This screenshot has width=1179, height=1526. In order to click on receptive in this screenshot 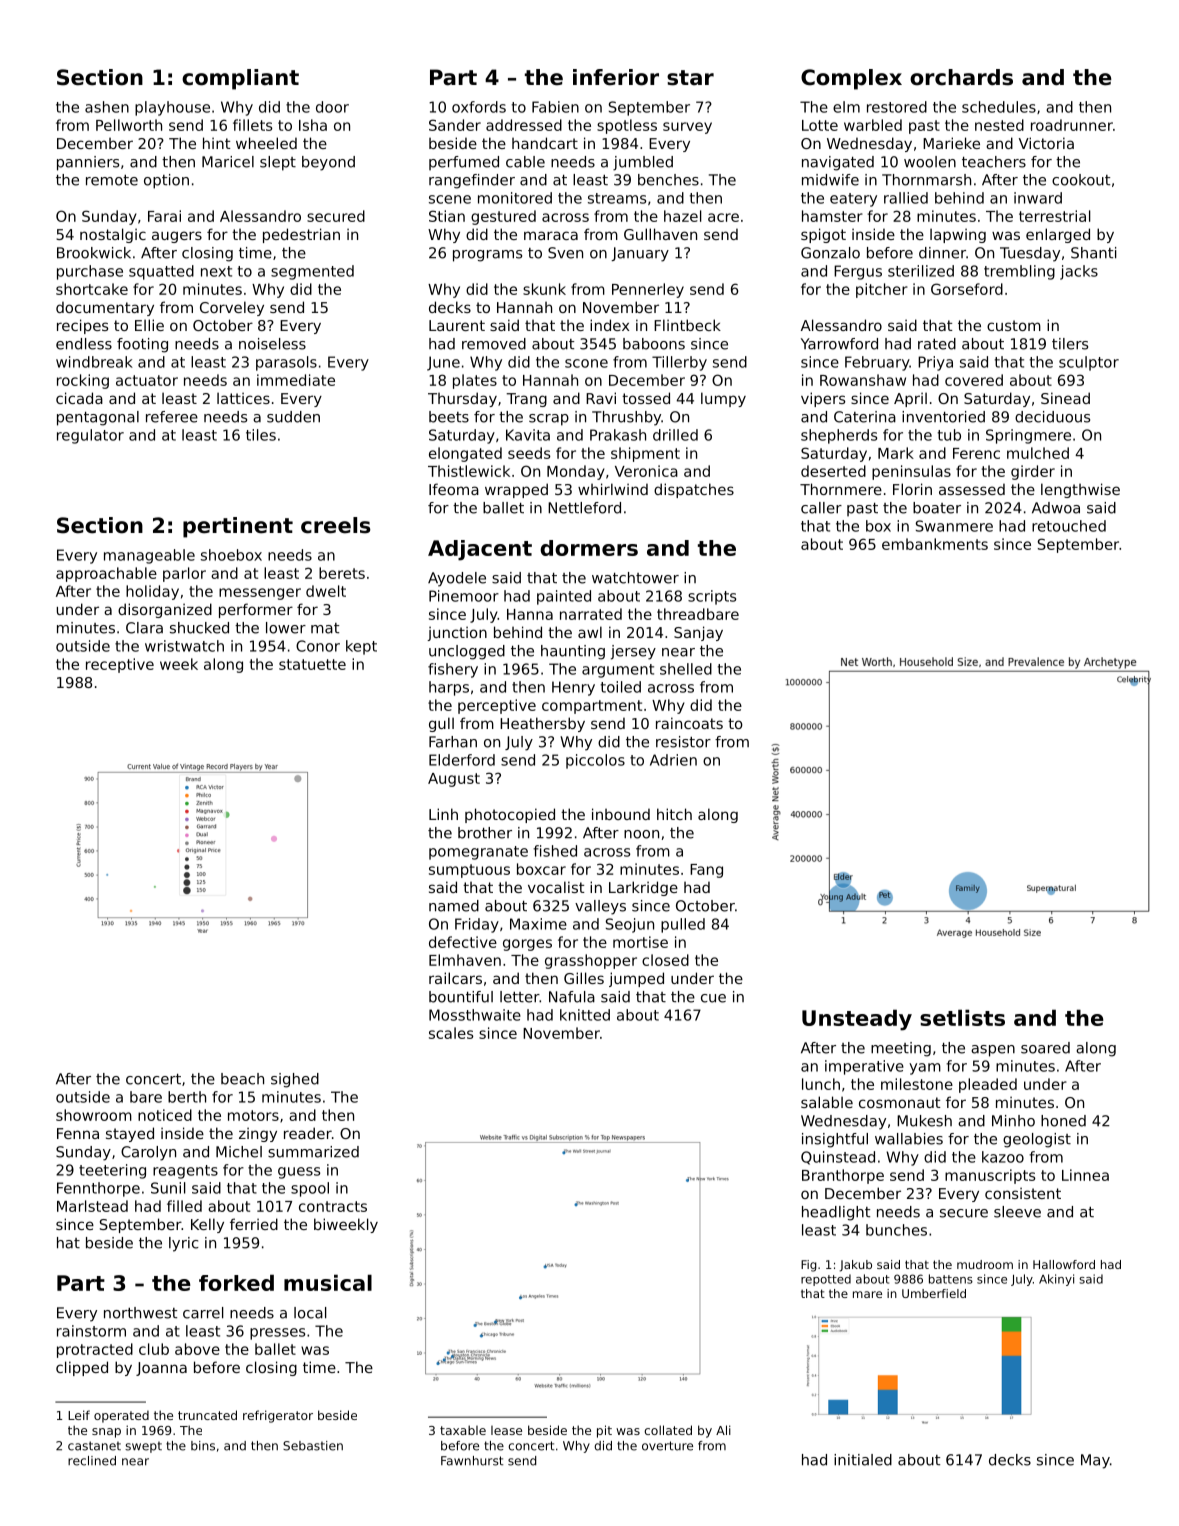, I will do `click(120, 665)`.
